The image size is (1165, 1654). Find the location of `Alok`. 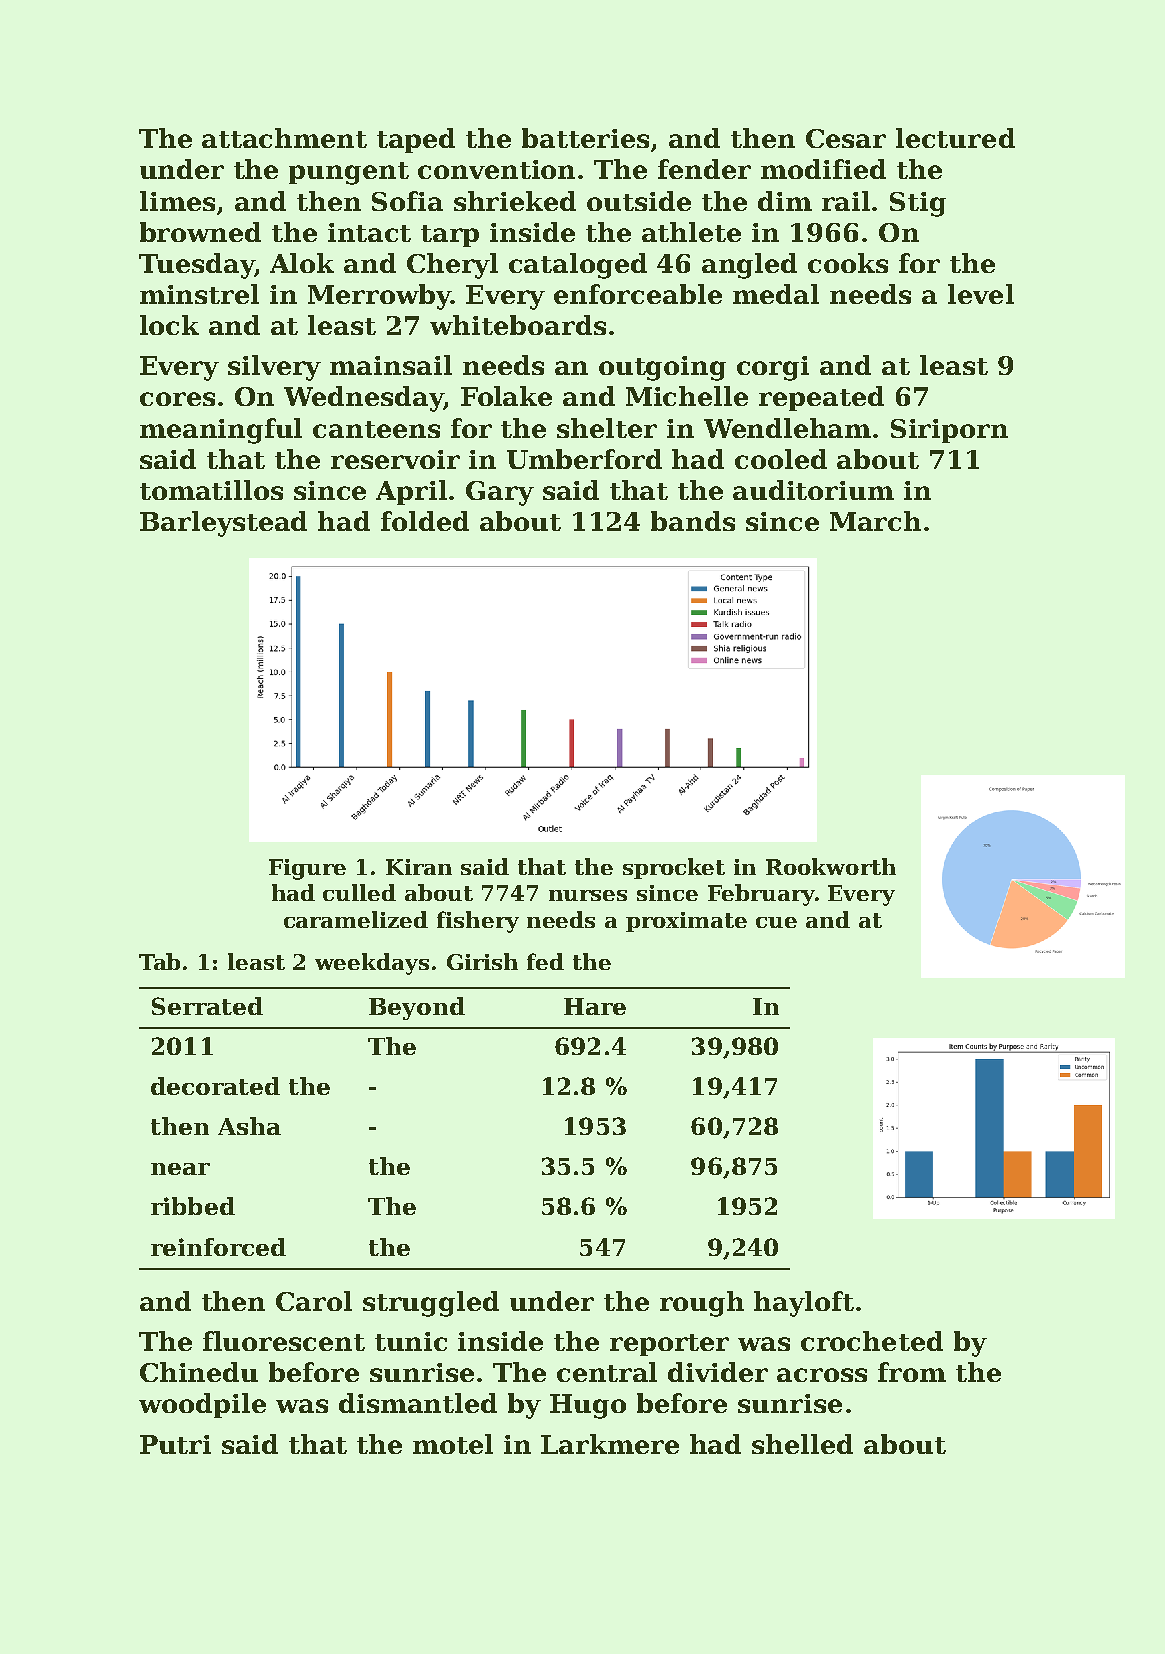

Alok is located at coordinates (302, 263).
